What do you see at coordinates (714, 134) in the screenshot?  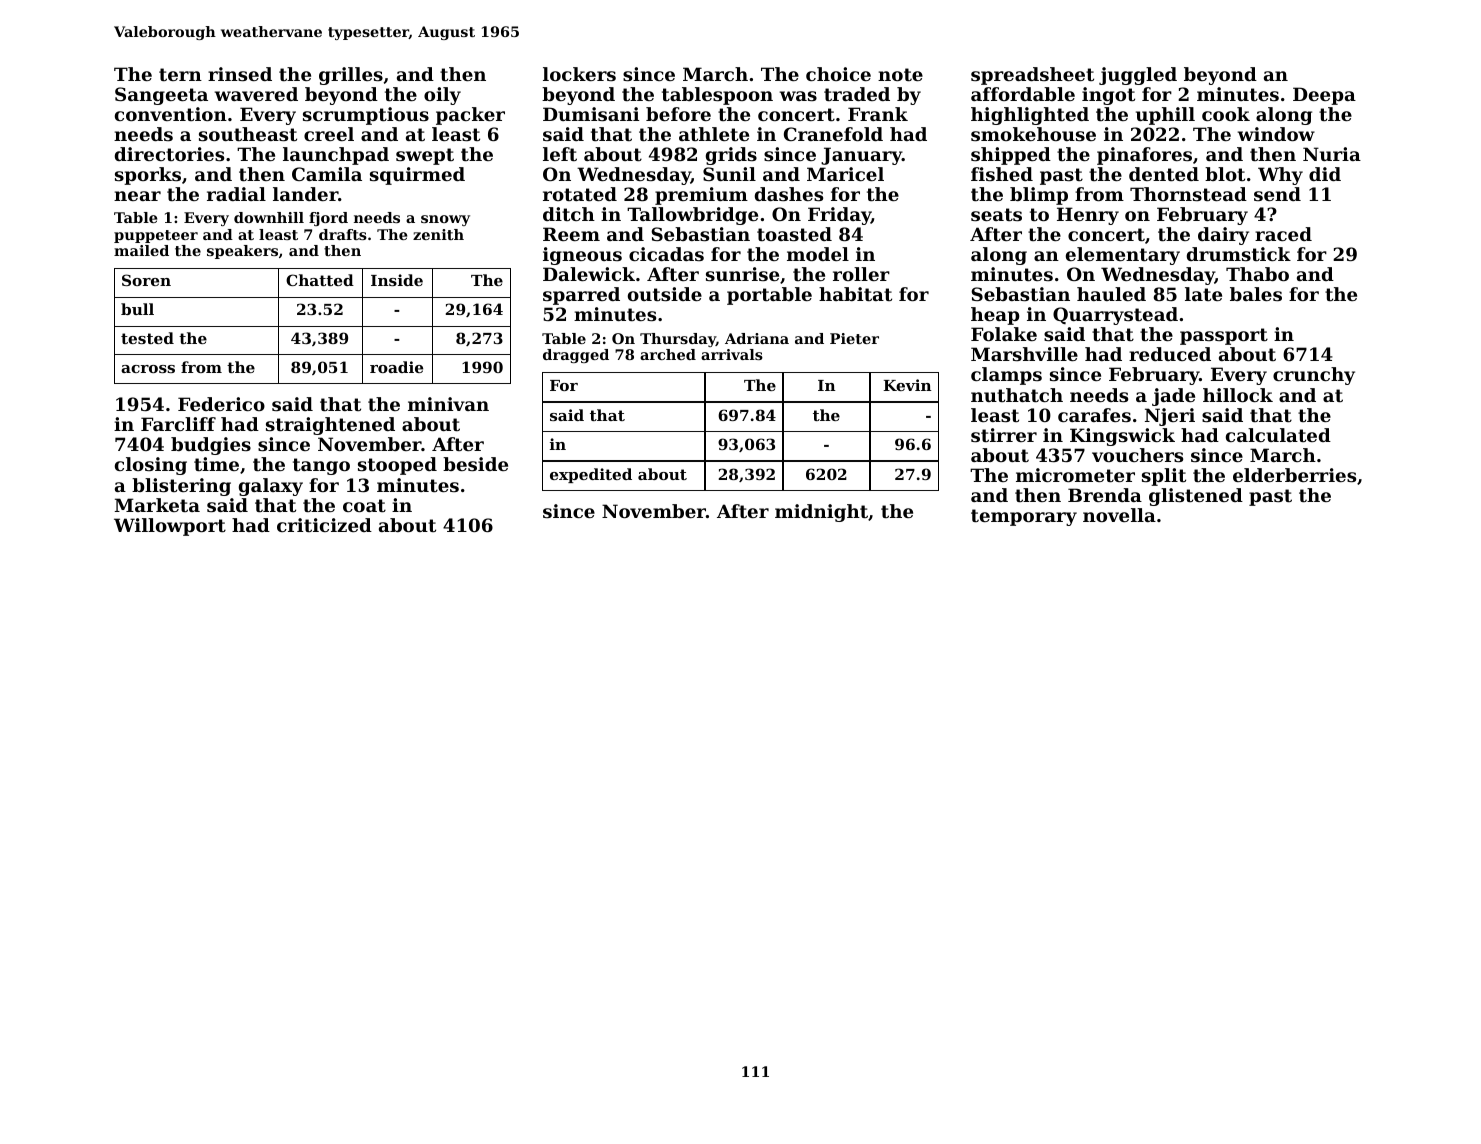 I see `athlete` at bounding box center [714, 134].
